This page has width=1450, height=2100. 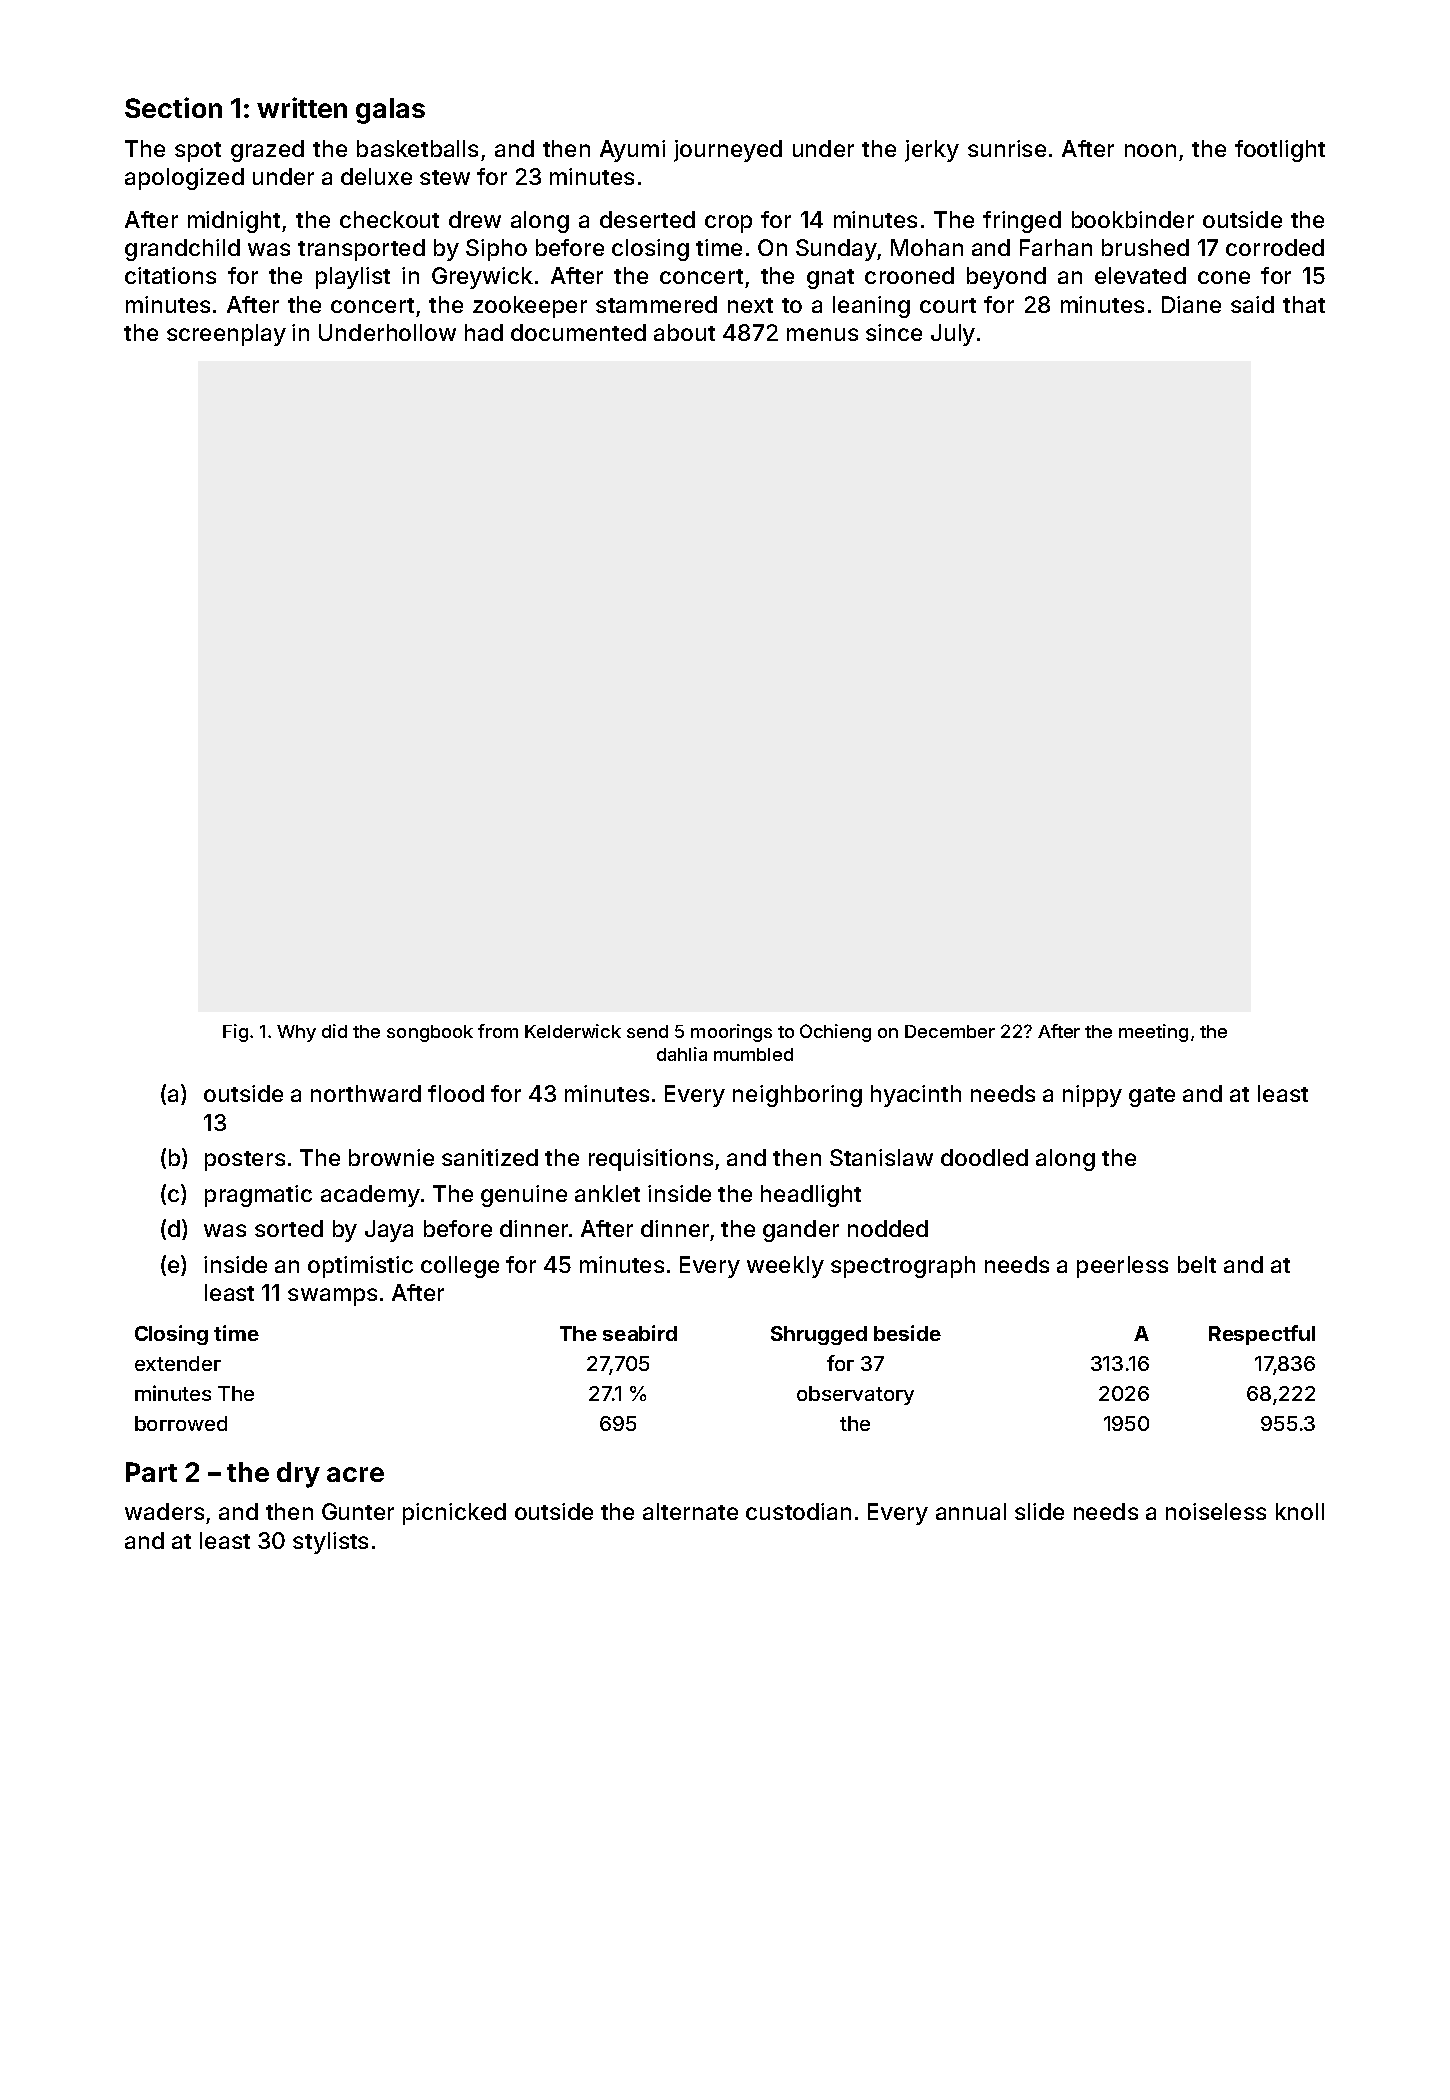 I want to click on moorings, so click(x=731, y=1033).
